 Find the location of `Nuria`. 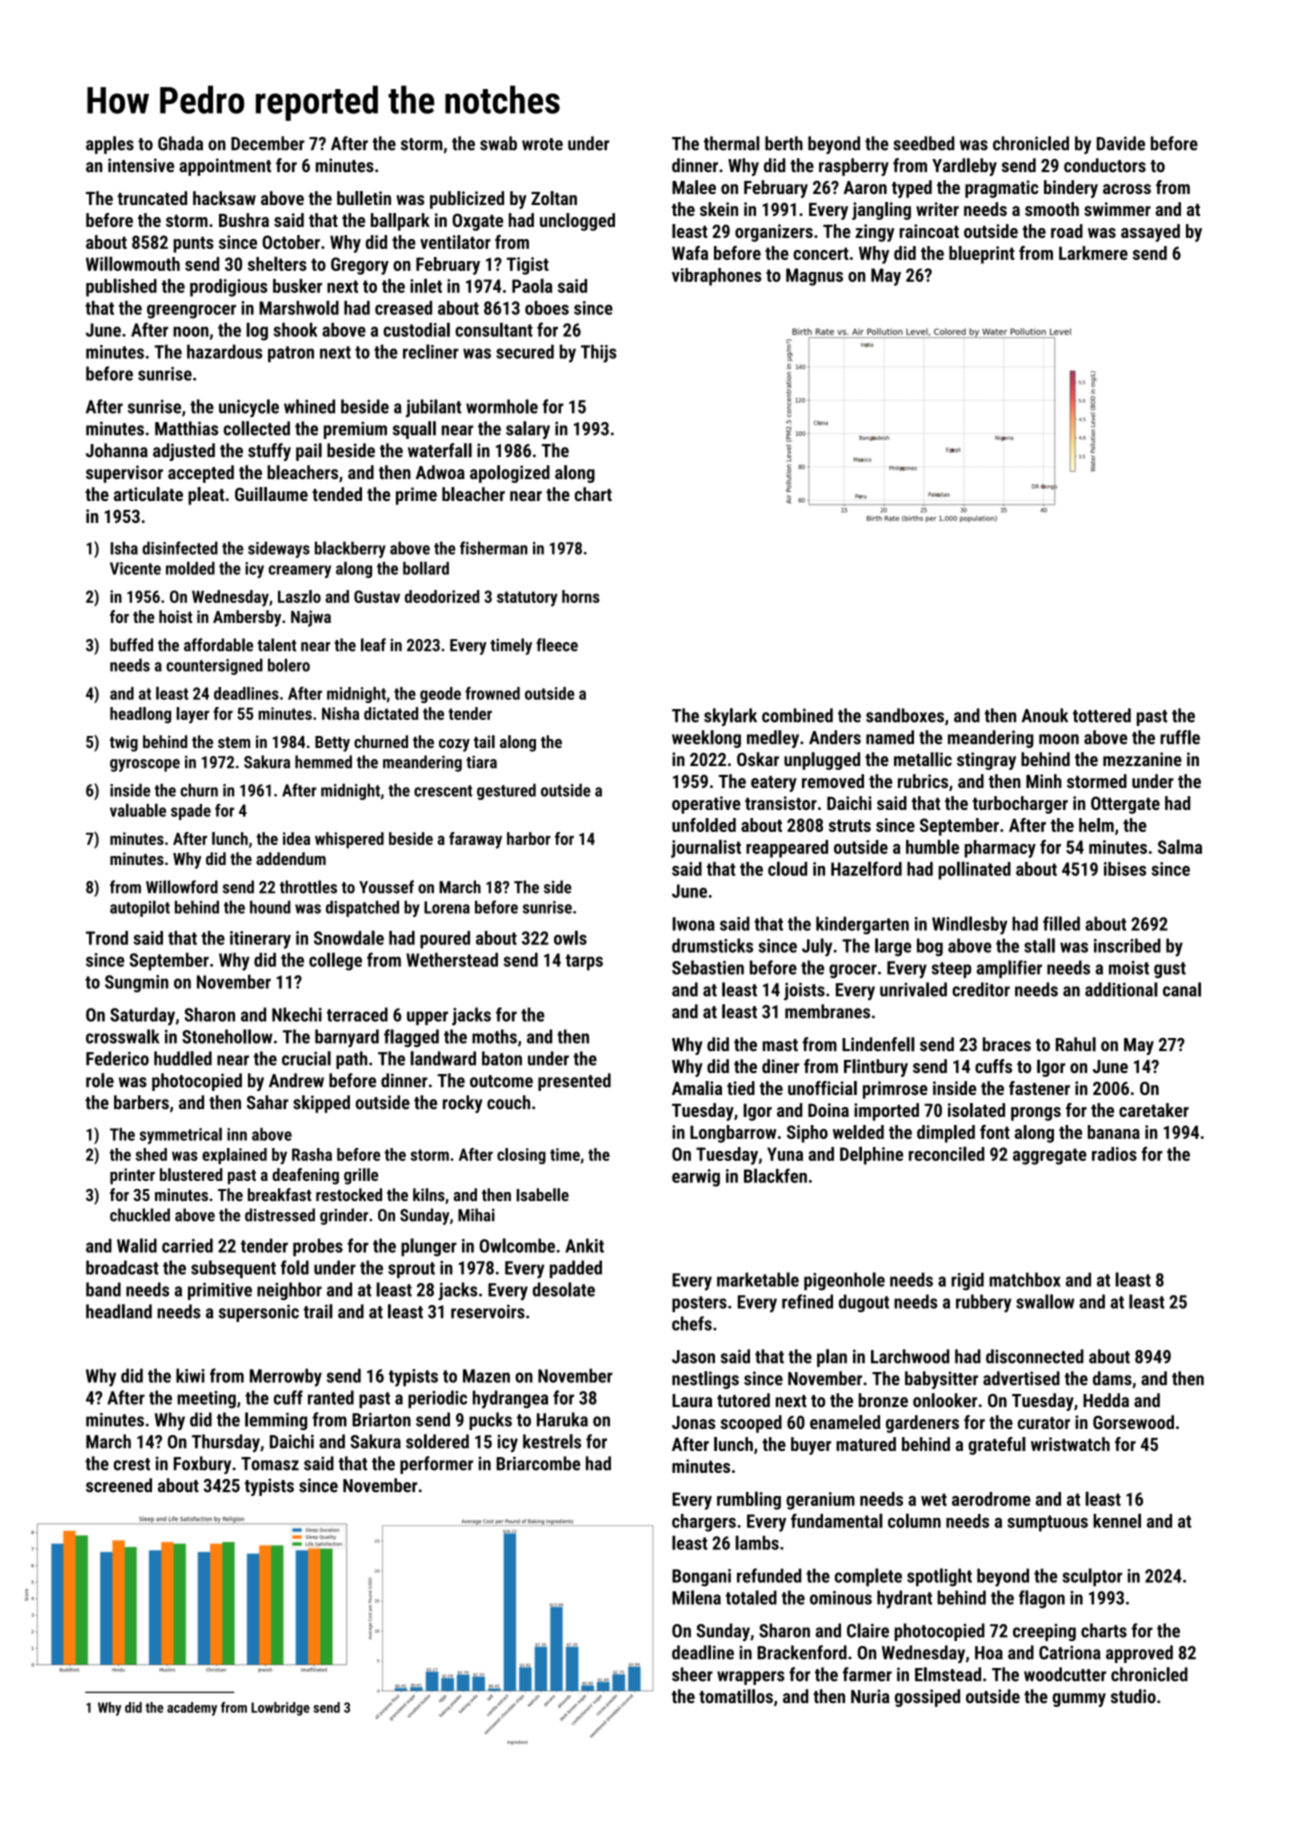

Nuria is located at coordinates (870, 1696).
